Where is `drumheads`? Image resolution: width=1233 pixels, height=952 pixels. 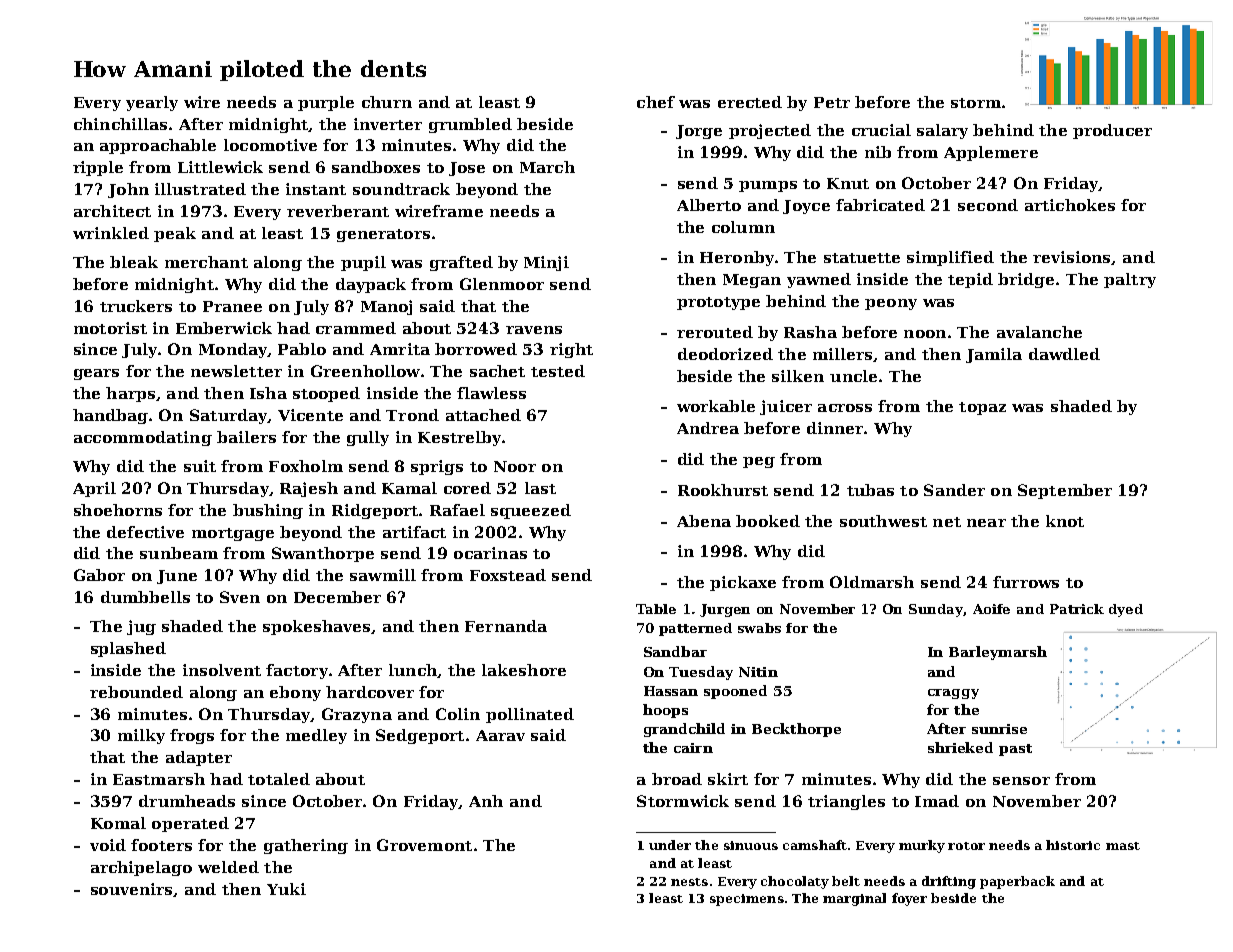
drumheads is located at coordinates (187, 801).
